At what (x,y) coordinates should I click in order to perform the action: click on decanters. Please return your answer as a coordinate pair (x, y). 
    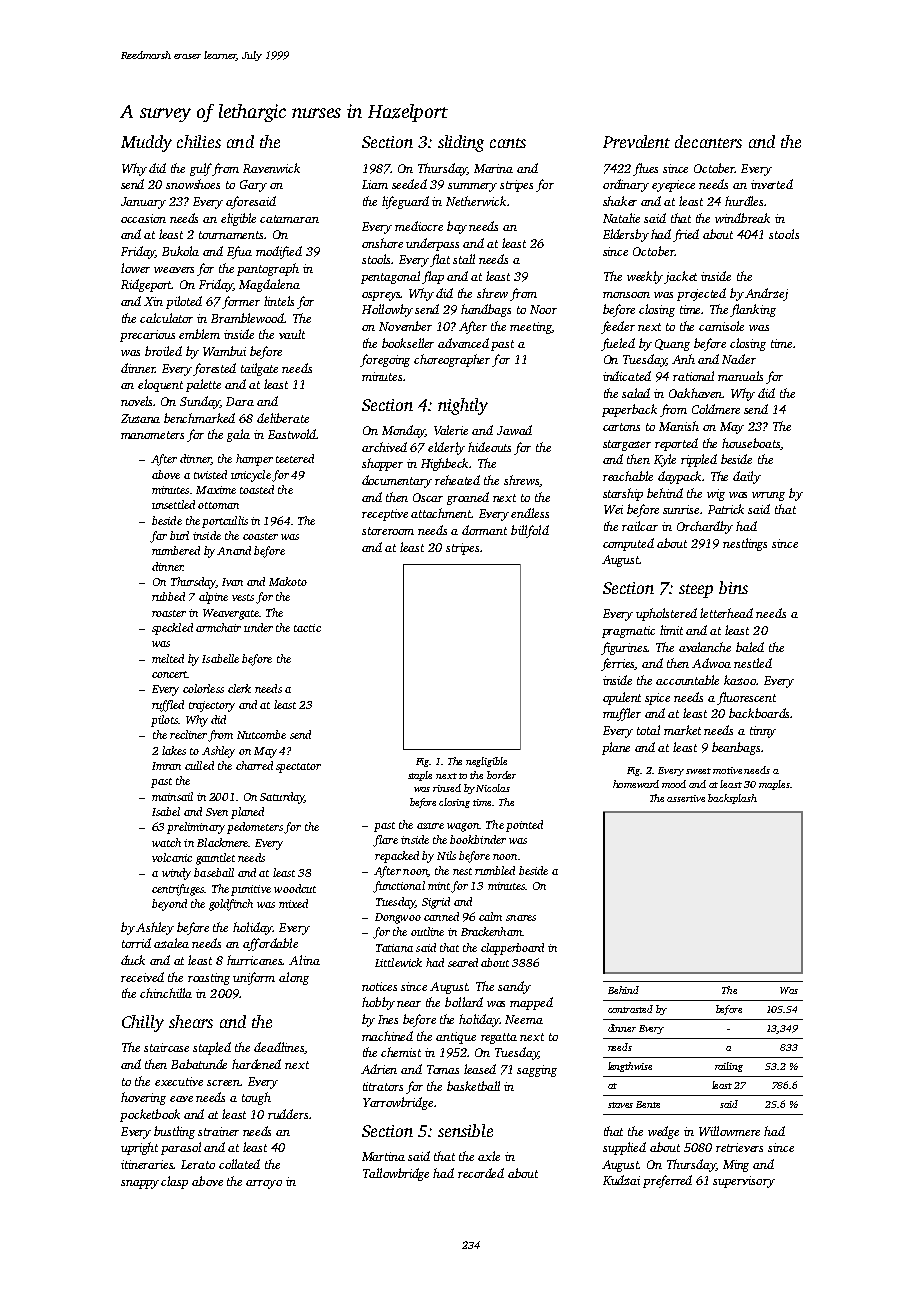
    Looking at the image, I should click on (708, 141).
